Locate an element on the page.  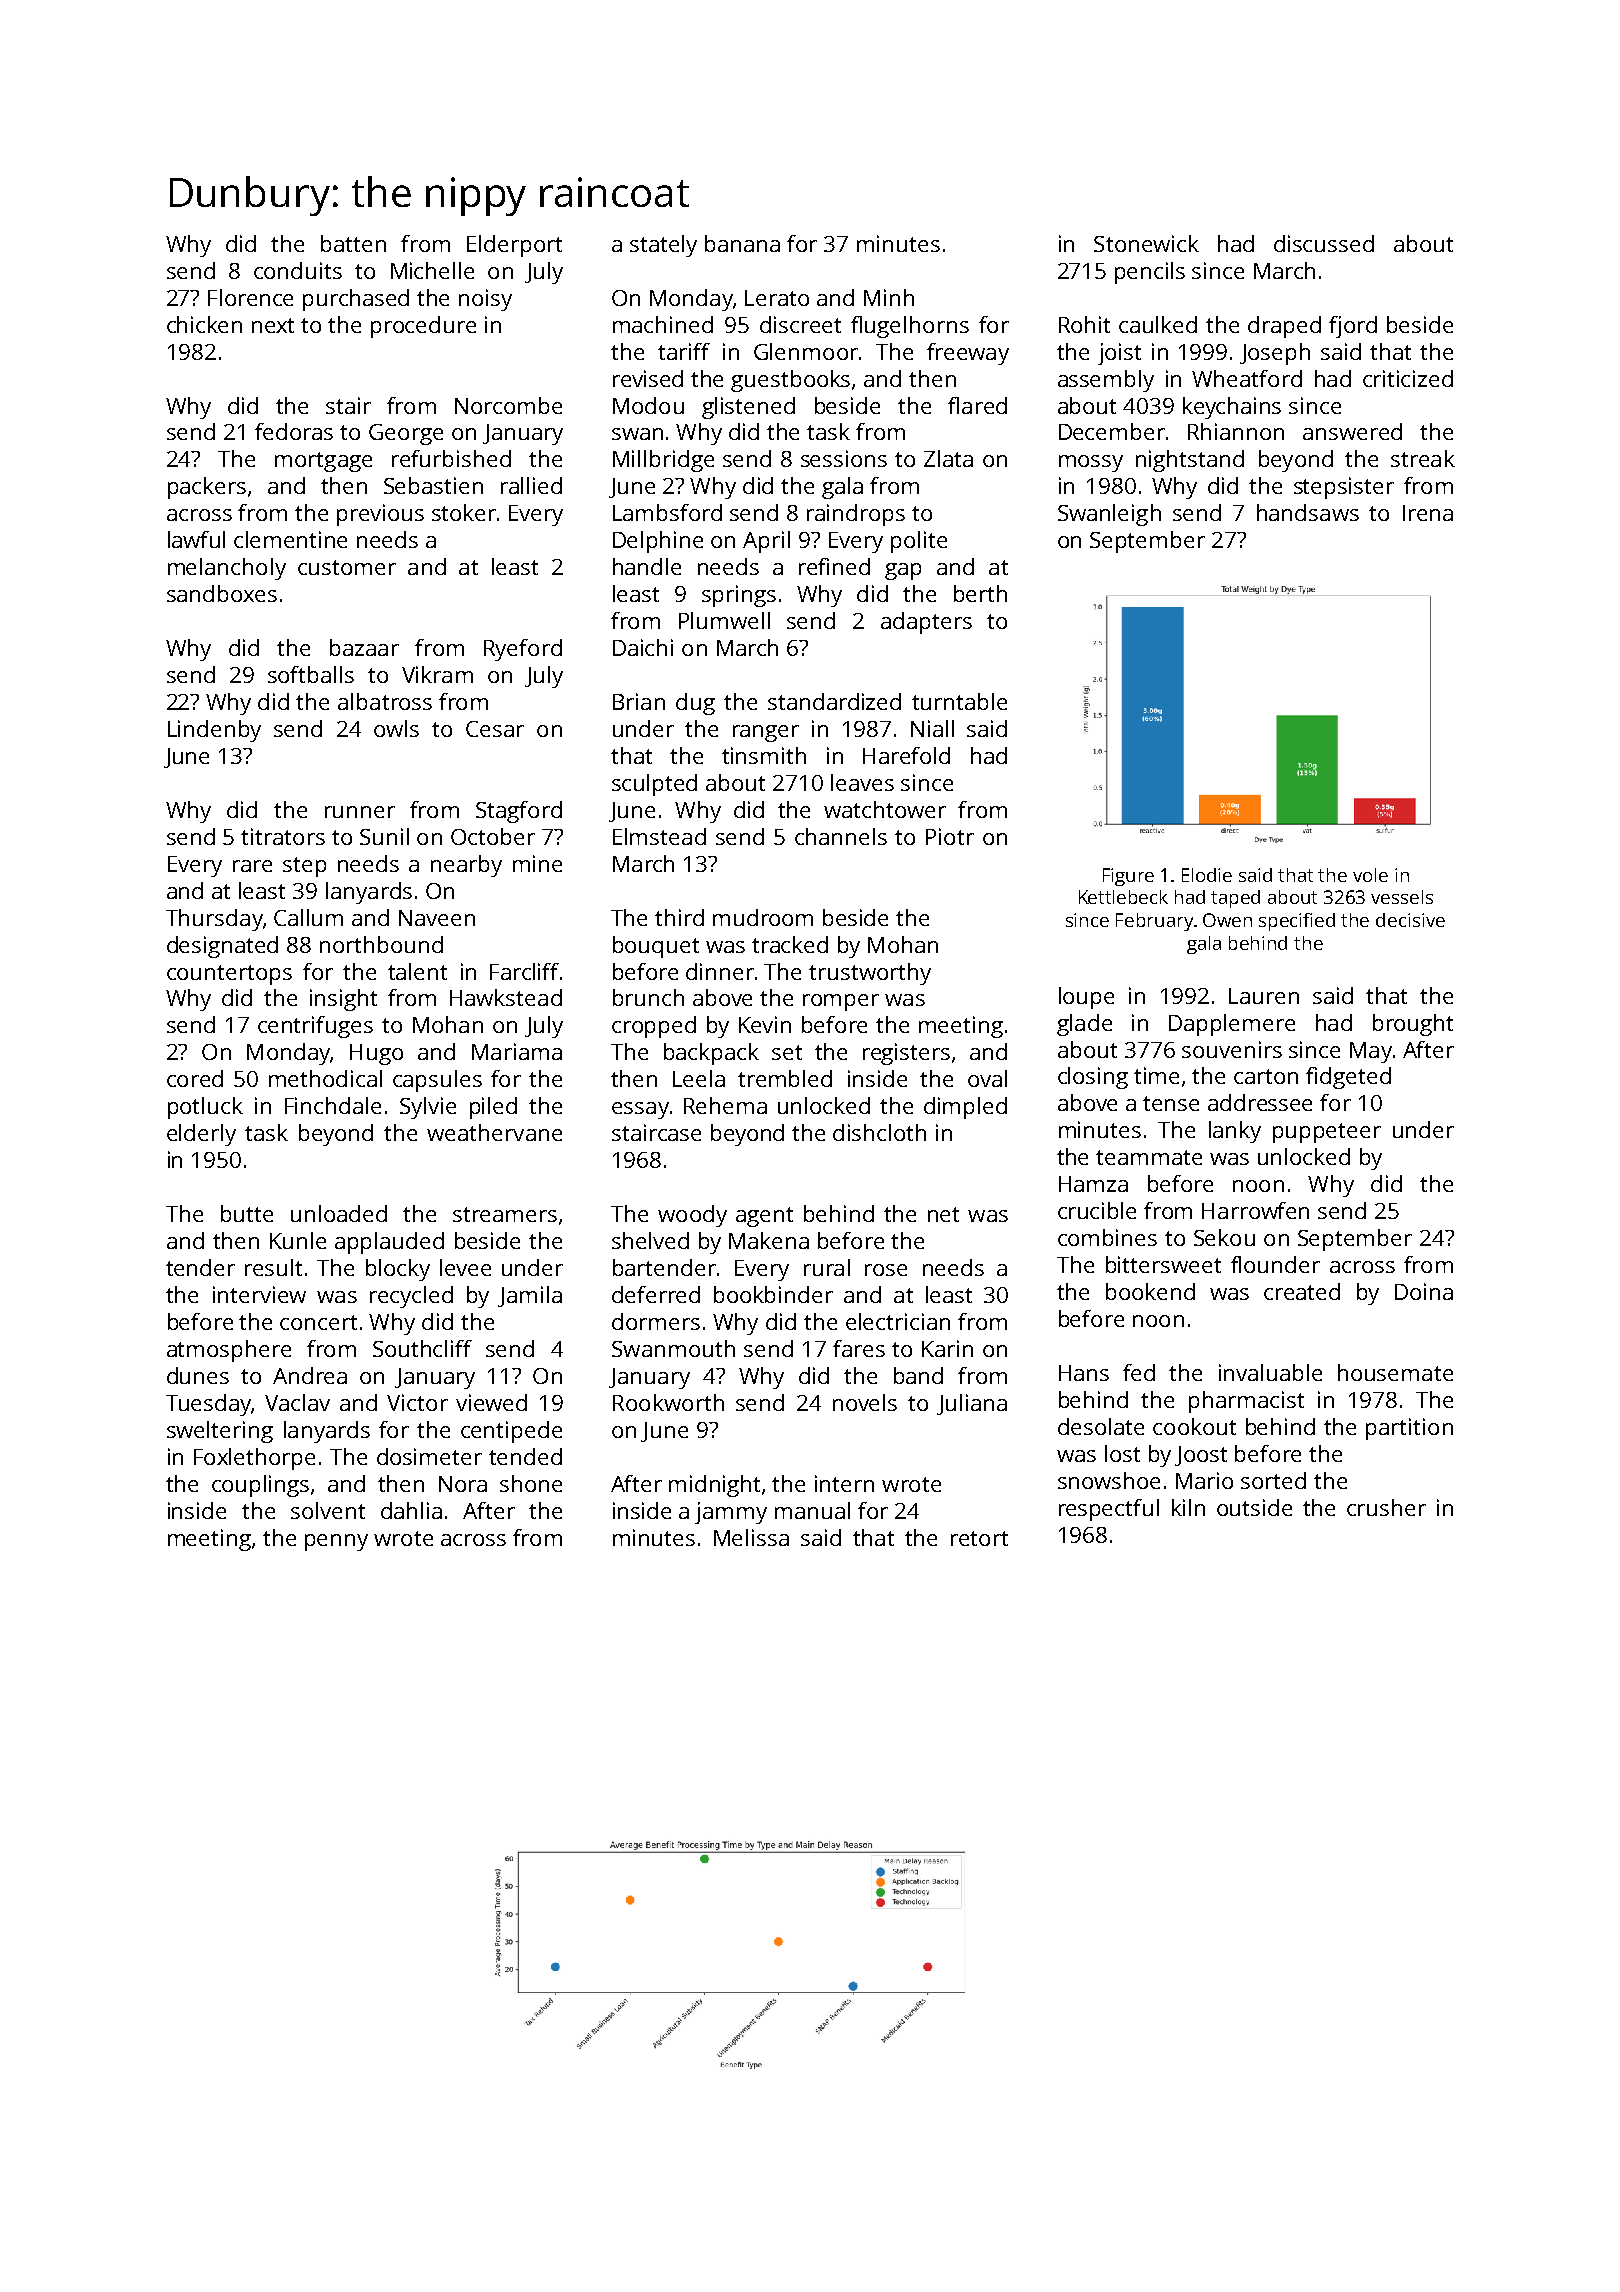
banana is located at coordinates (742, 243).
